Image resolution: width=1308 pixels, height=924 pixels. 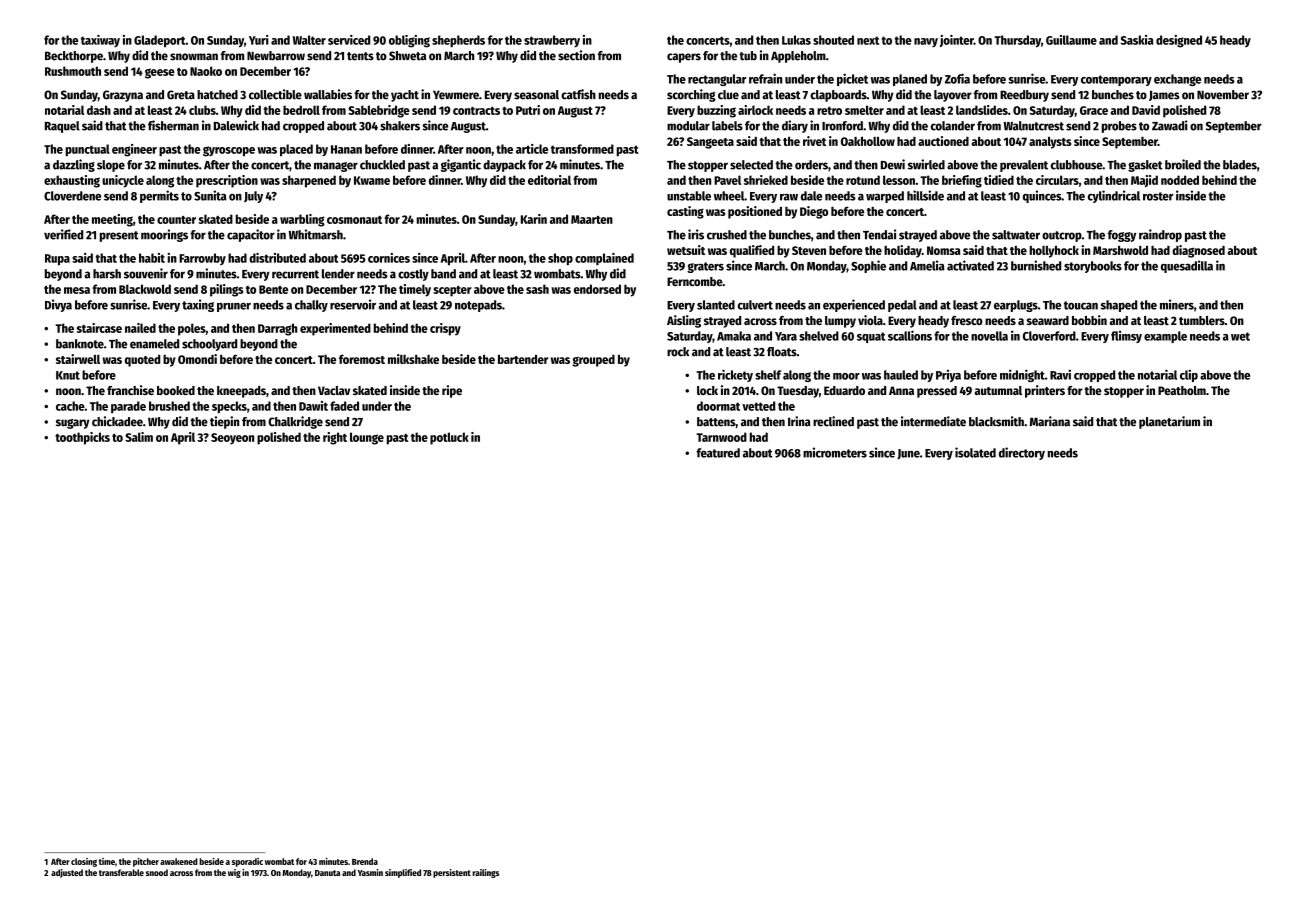 I want to click on awakened, so click(x=179, y=861).
